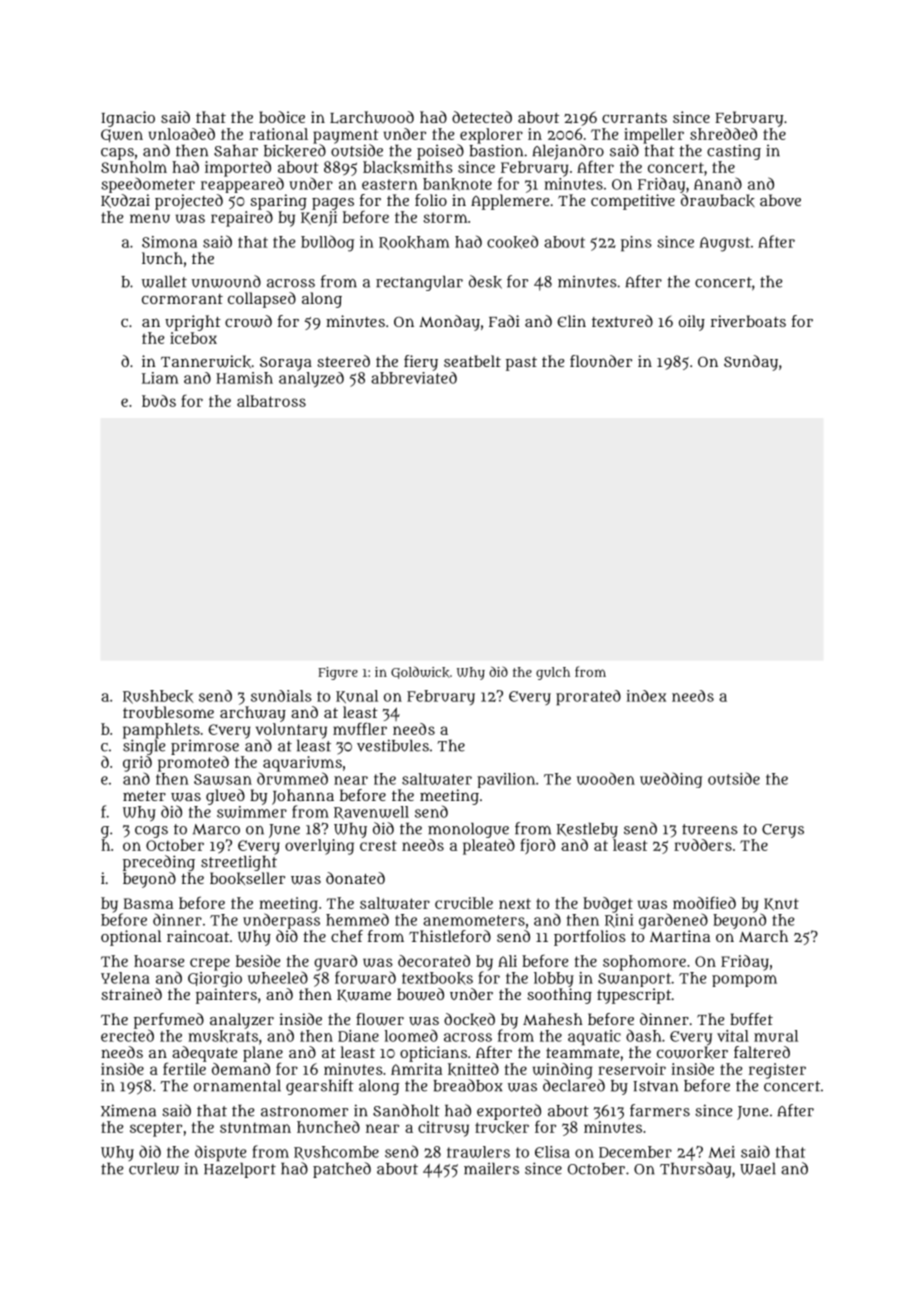 This image has height=1308, width=924. I want to click on Knut, so click(781, 904).
